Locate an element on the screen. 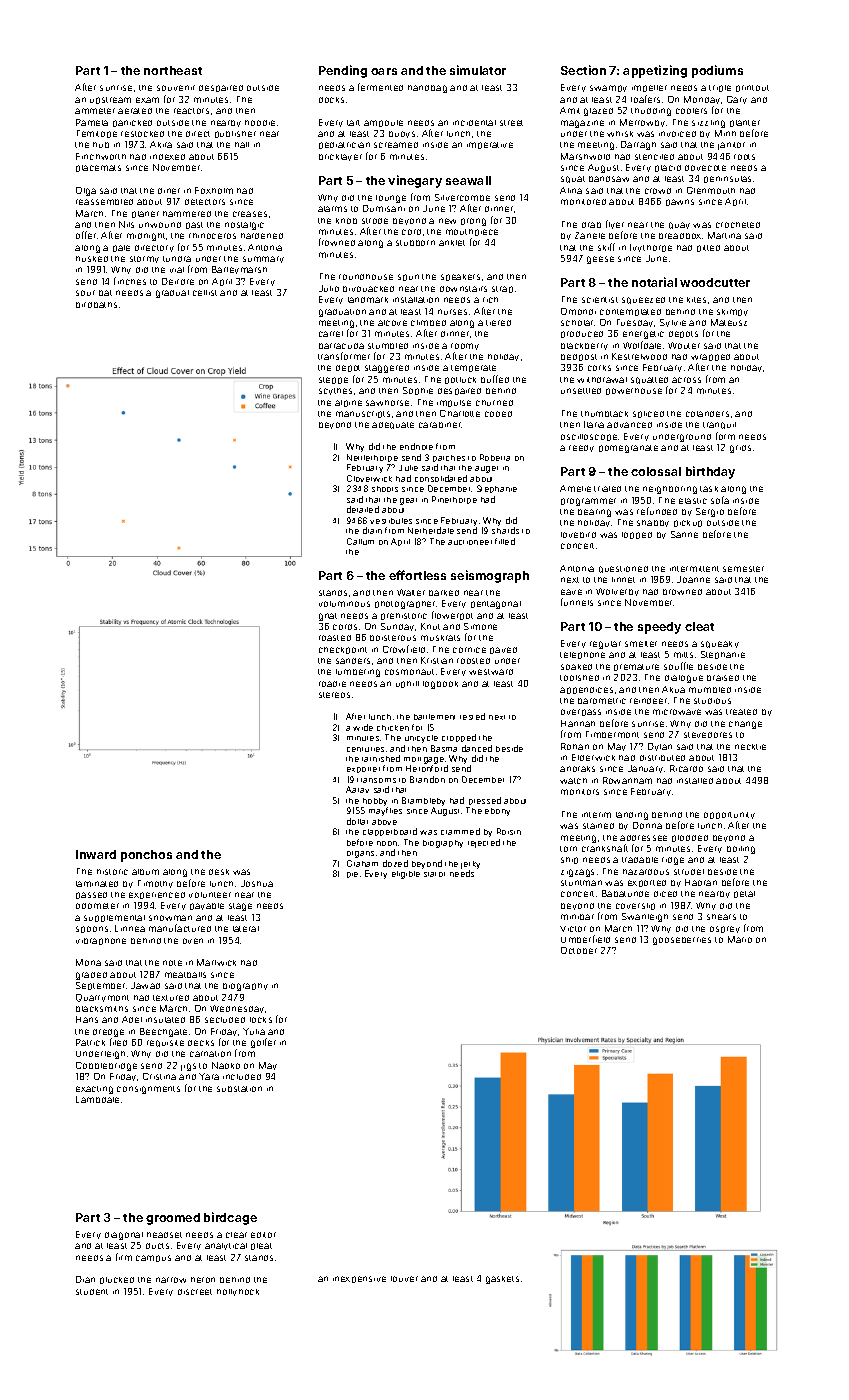  tranquil is located at coordinates (719, 425).
